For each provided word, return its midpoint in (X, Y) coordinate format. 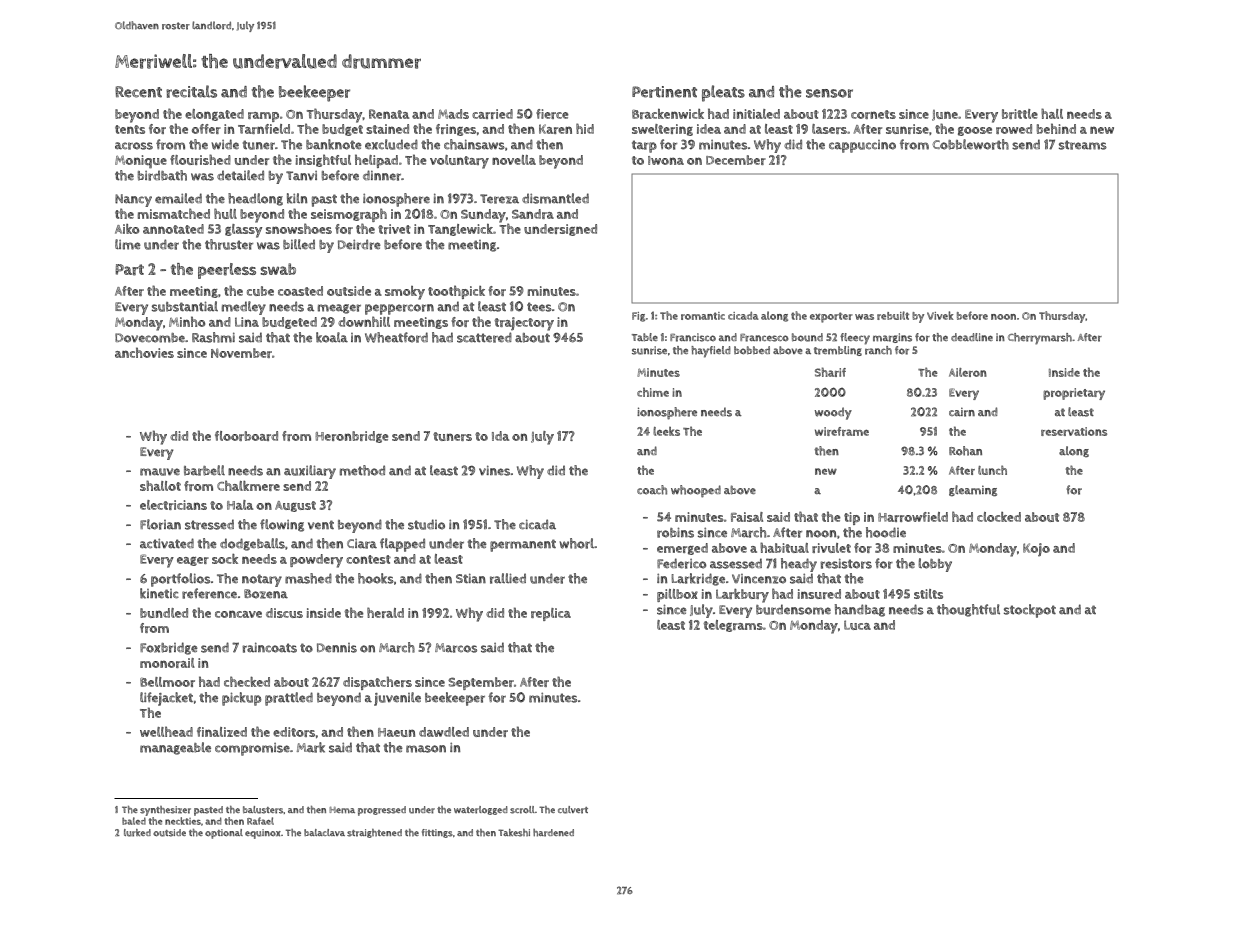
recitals (191, 91)
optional (224, 834)
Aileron (968, 372)
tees (539, 307)
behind (1056, 128)
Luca (857, 625)
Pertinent (664, 92)
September (481, 683)
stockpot (1030, 611)
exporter (831, 317)
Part (129, 270)
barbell (204, 470)
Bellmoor (167, 682)
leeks (666, 431)
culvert (573, 810)
